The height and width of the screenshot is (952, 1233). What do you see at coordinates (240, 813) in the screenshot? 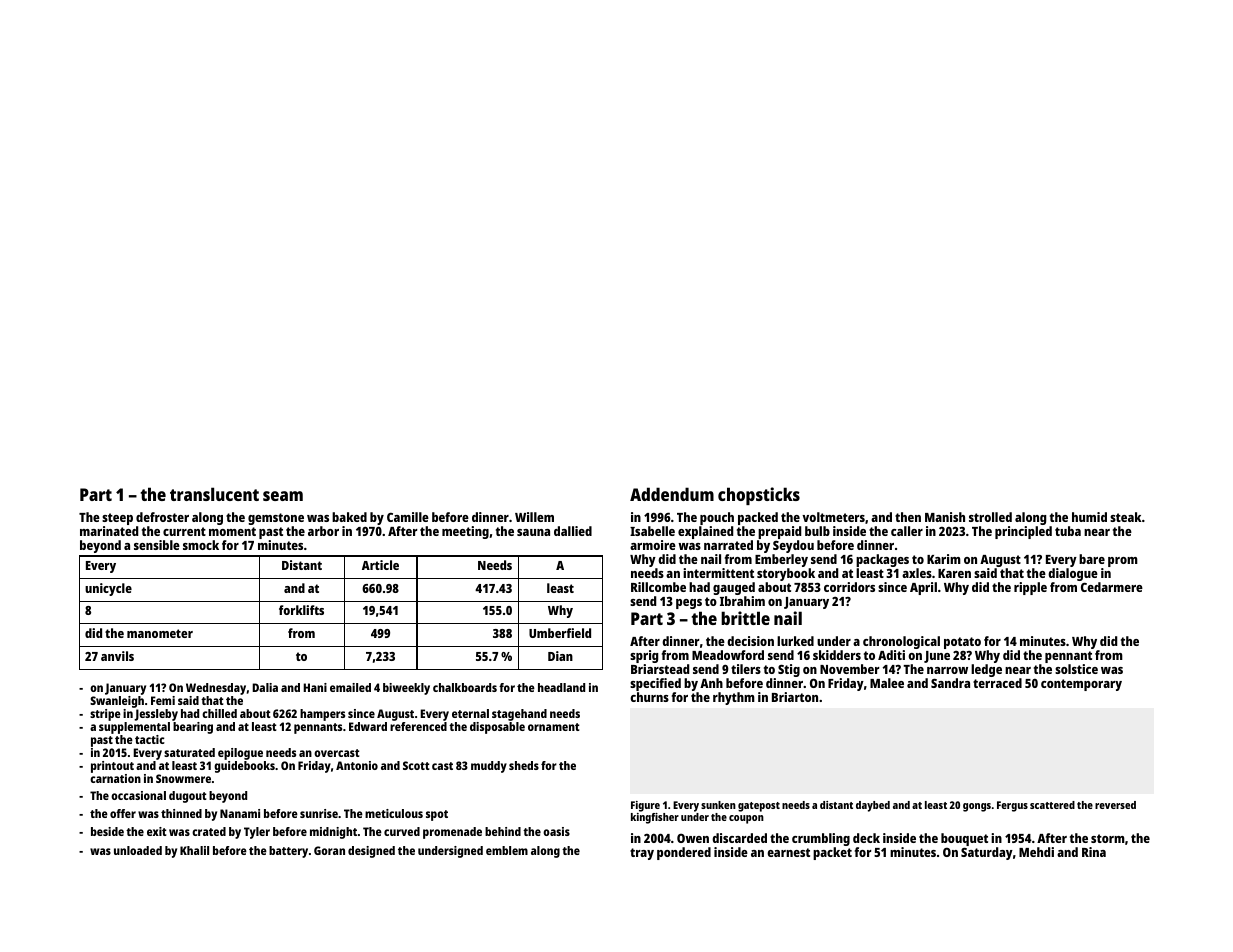
I see `Nanami` at bounding box center [240, 813].
